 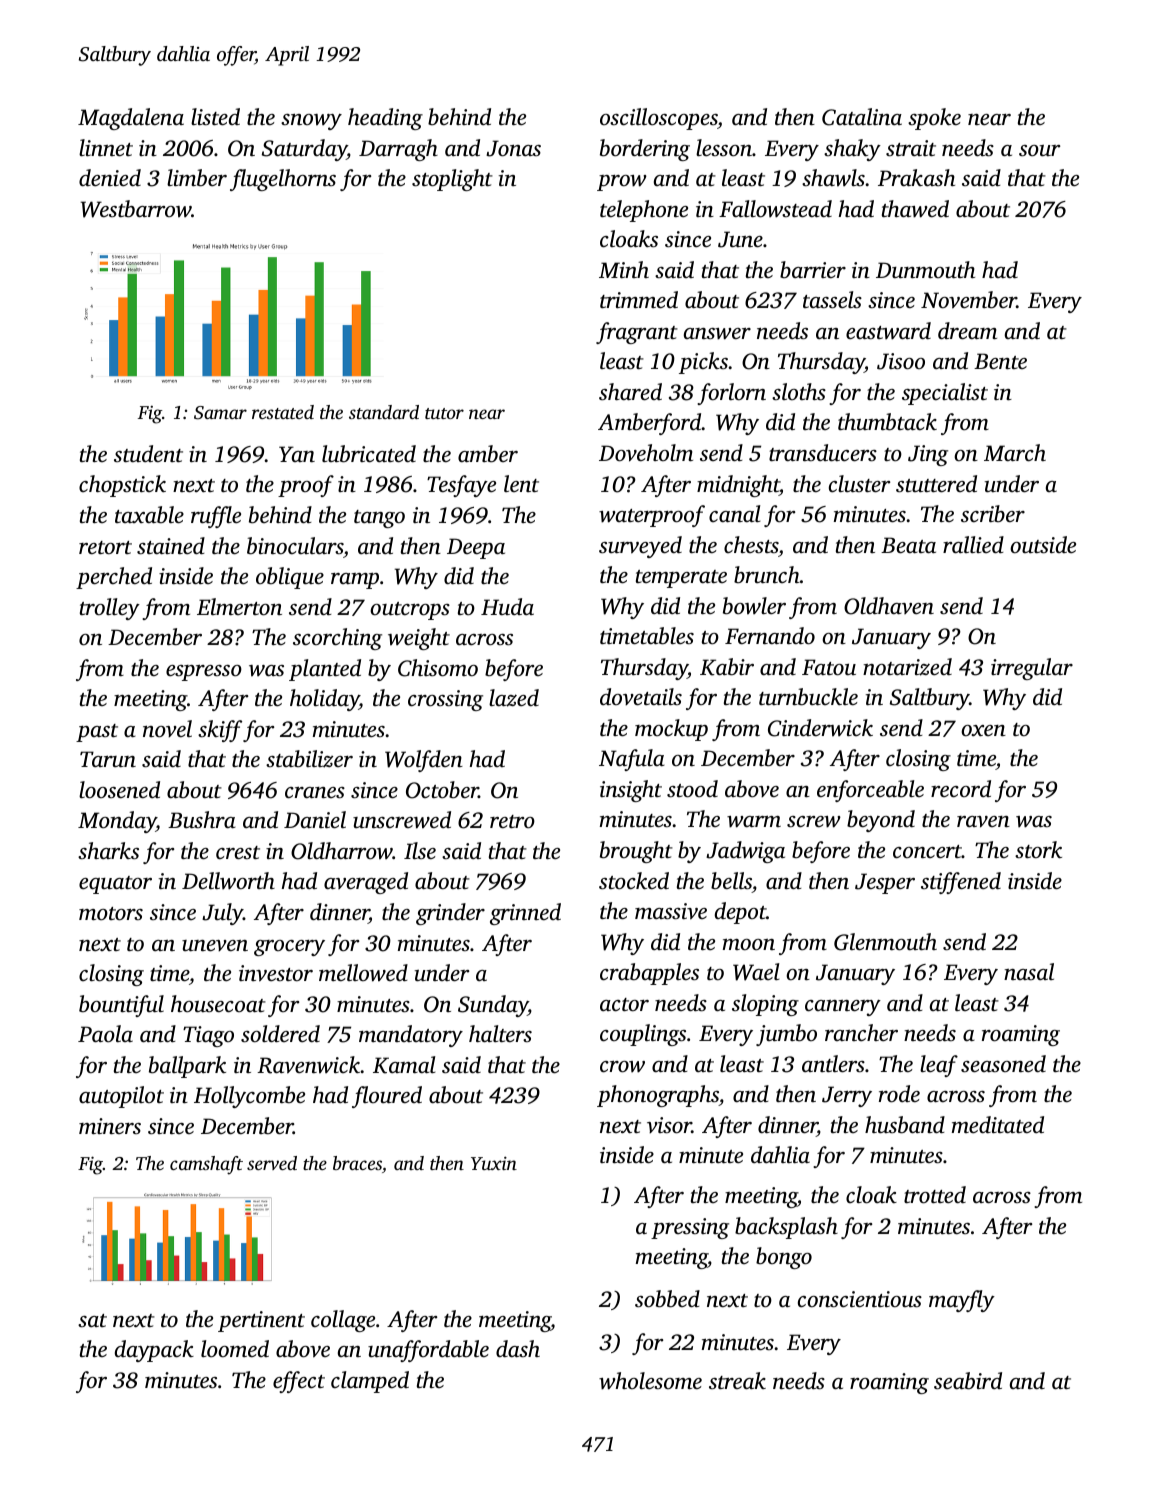 What do you see at coordinates (521, 483) in the screenshot?
I see `lent` at bounding box center [521, 483].
